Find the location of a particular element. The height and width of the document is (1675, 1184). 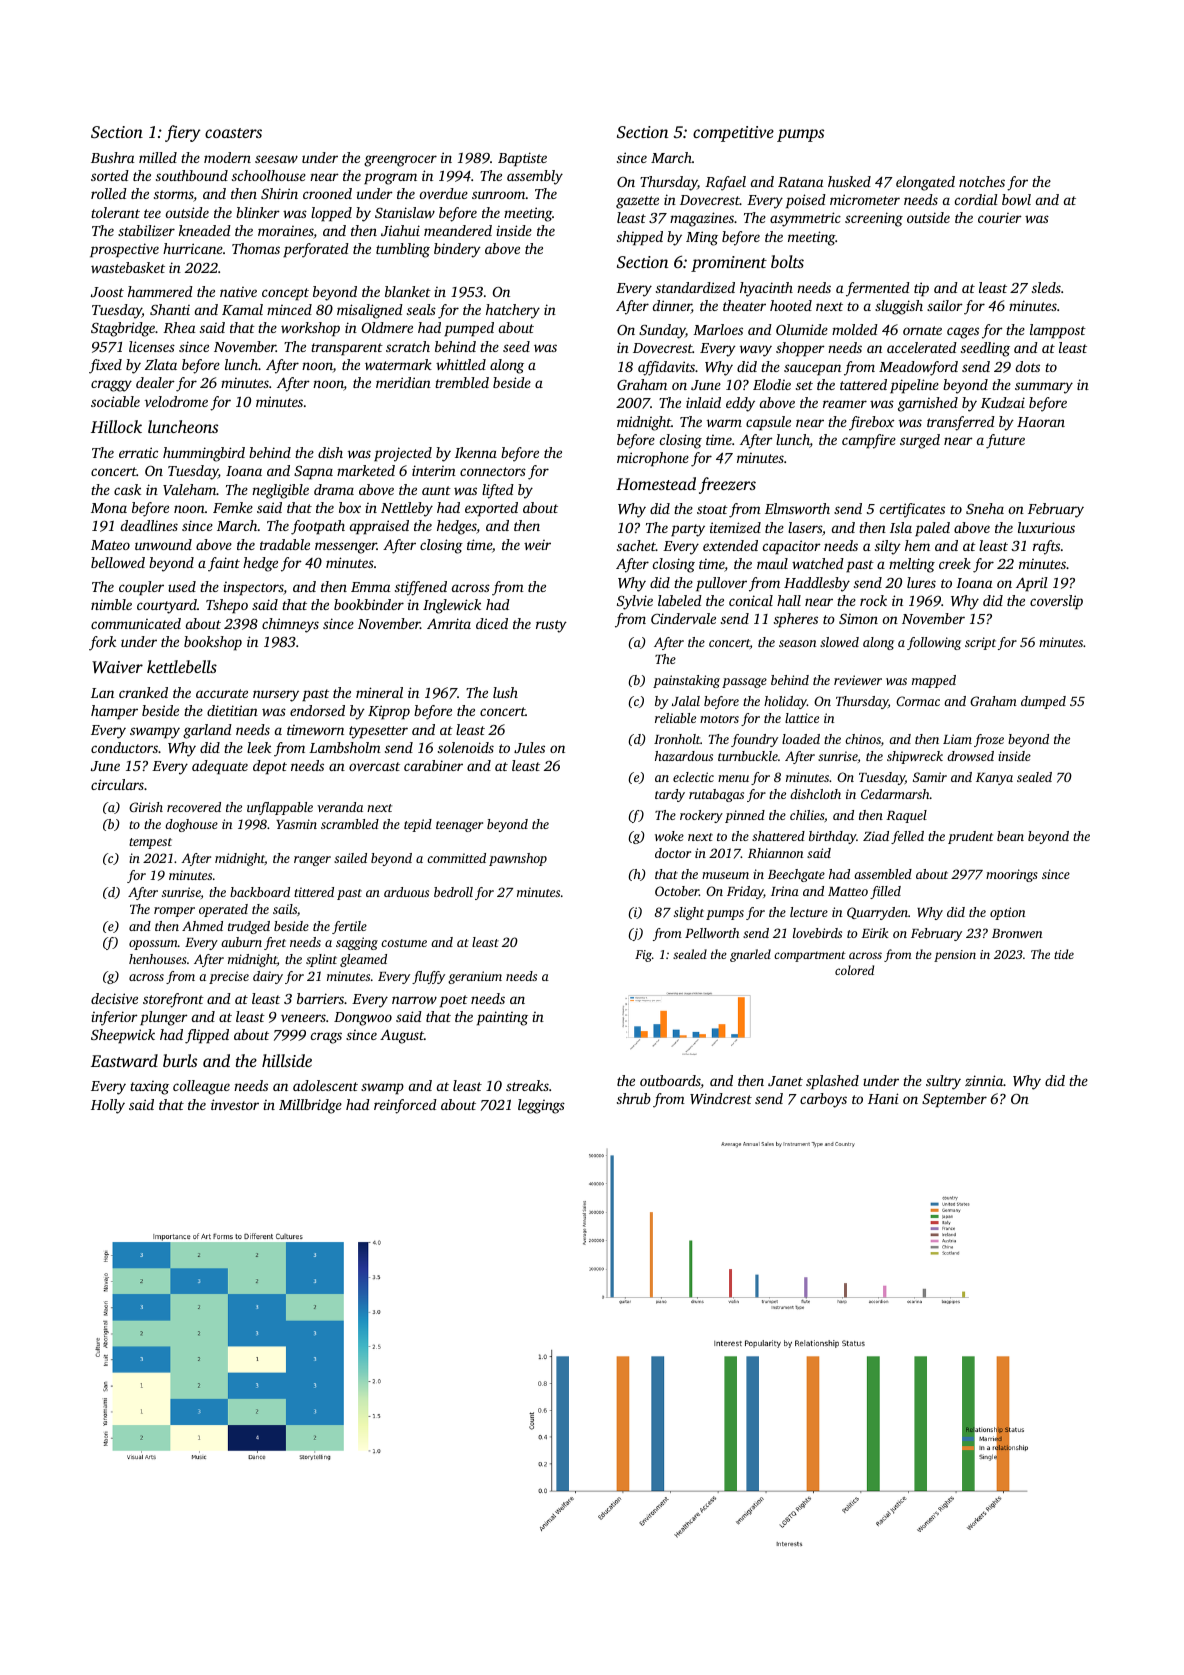

dumped is located at coordinates (1043, 702).
